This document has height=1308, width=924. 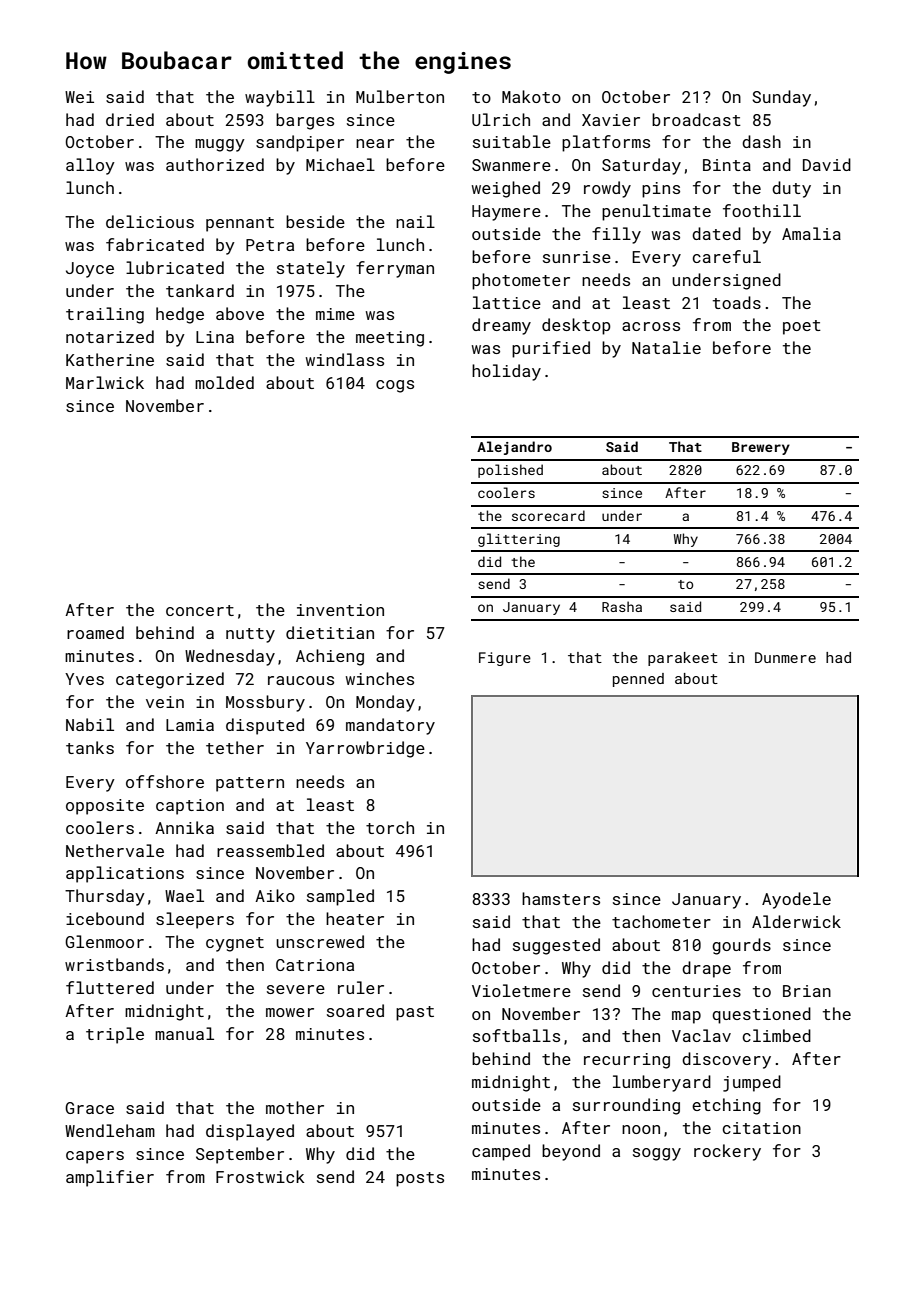 What do you see at coordinates (280, 98) in the document?
I see `waybill` at bounding box center [280, 98].
